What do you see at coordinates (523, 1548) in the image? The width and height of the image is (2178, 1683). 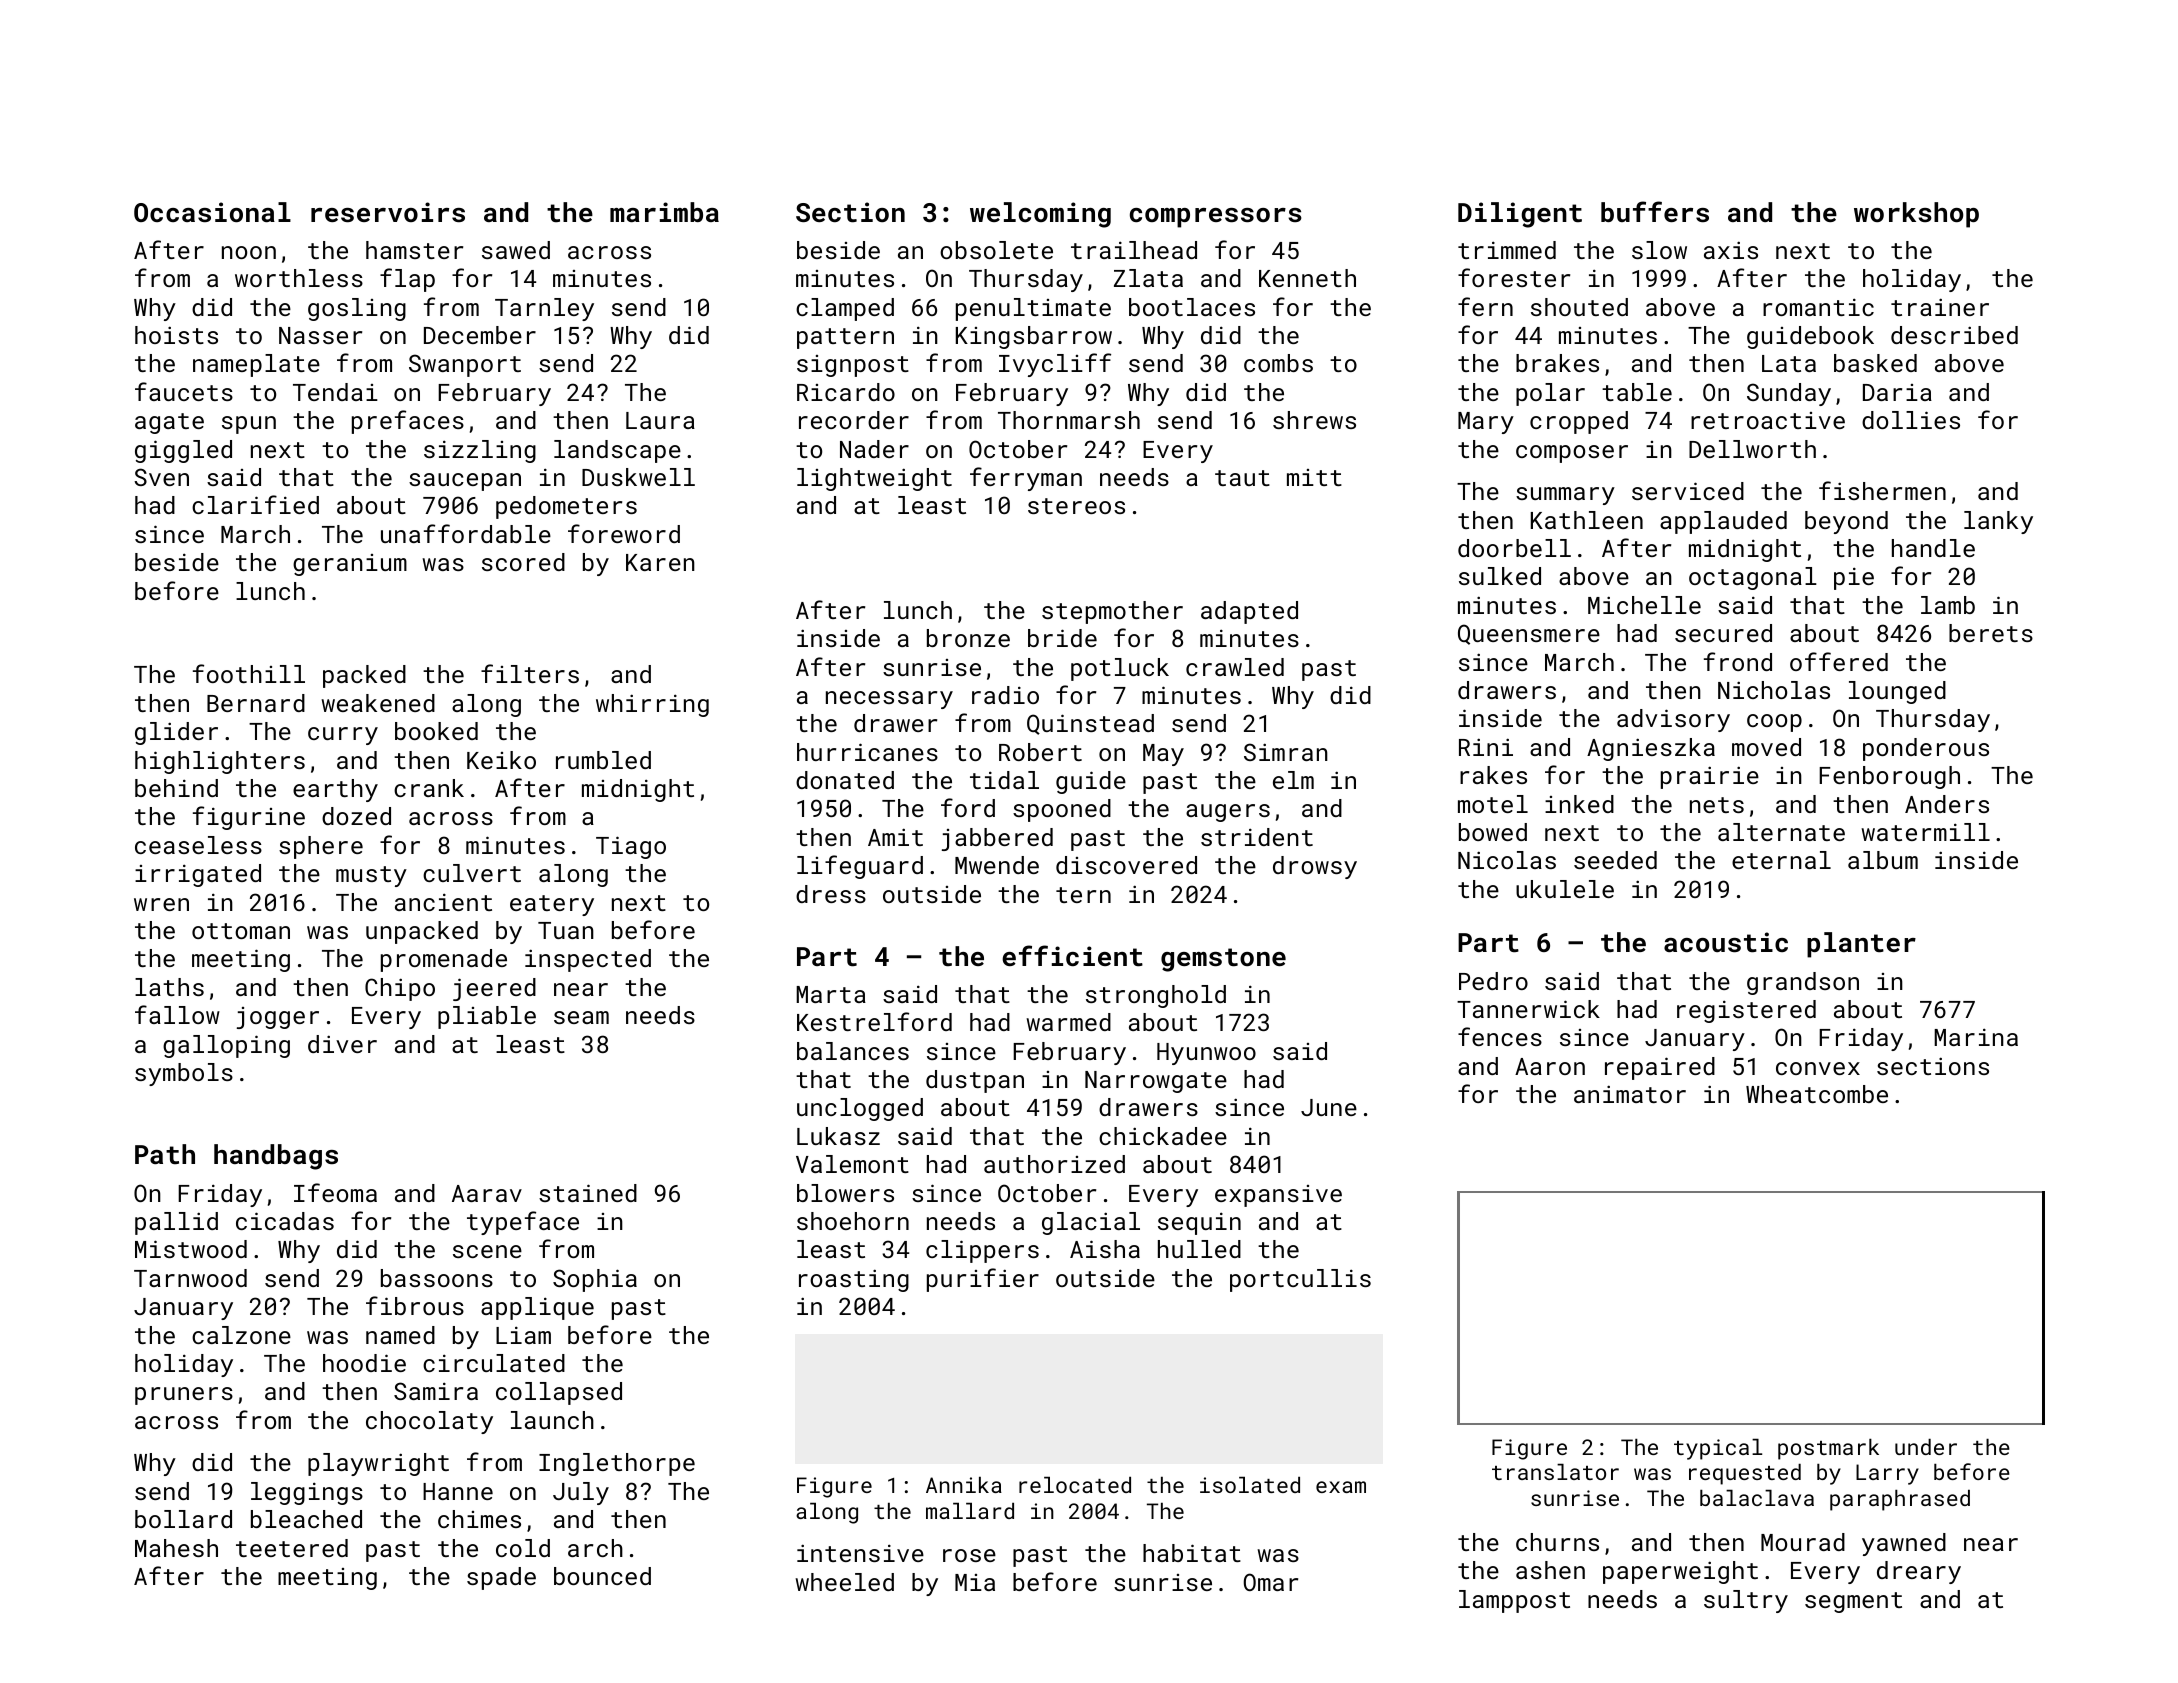 I see `cold` at bounding box center [523, 1548].
